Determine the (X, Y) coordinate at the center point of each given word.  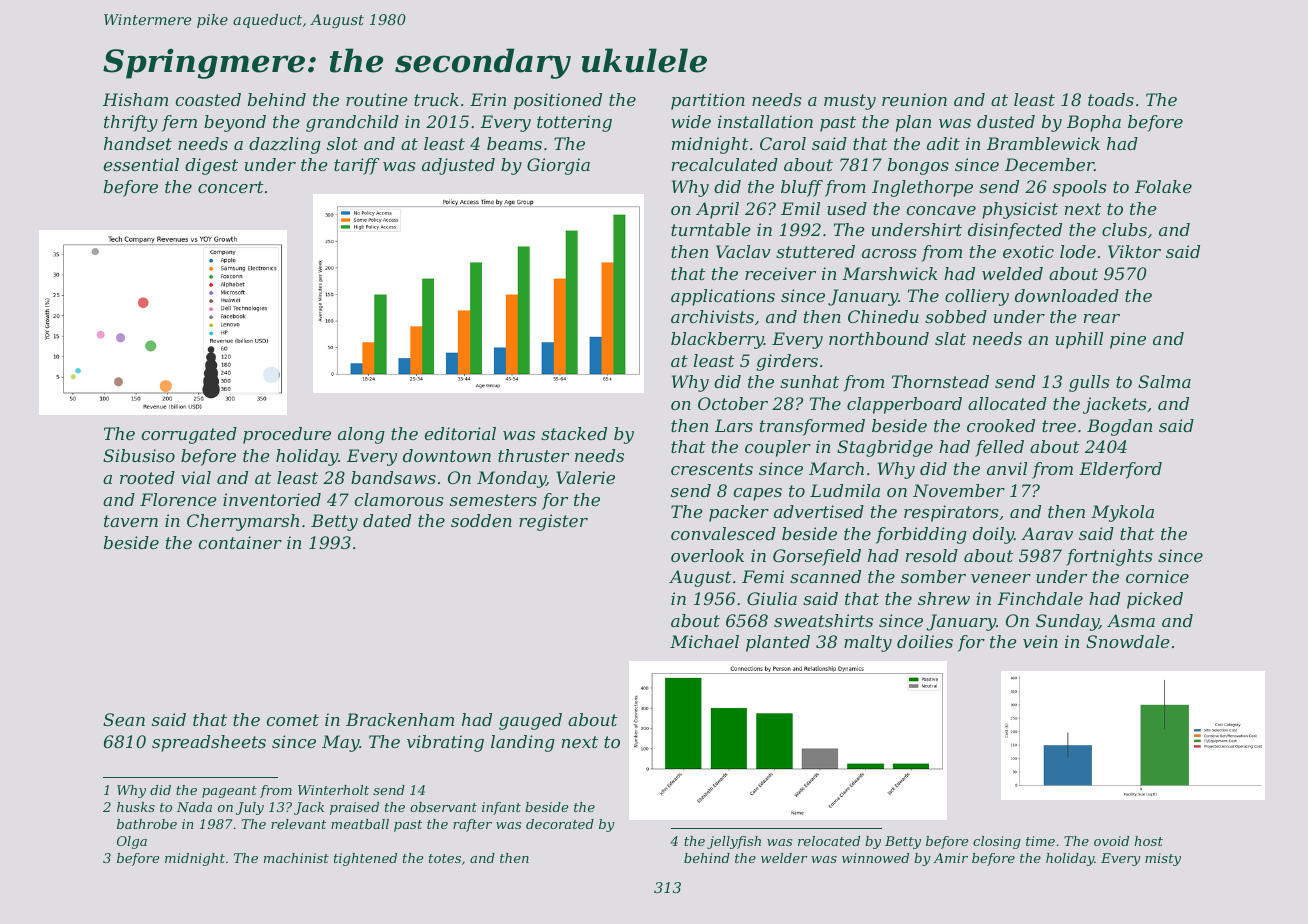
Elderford (1120, 470)
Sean (124, 719)
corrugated (189, 435)
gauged (530, 721)
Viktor (1134, 251)
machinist (296, 858)
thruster (533, 455)
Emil (800, 208)
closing (997, 842)
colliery (977, 297)
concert (231, 187)
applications (723, 297)
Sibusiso (139, 455)
